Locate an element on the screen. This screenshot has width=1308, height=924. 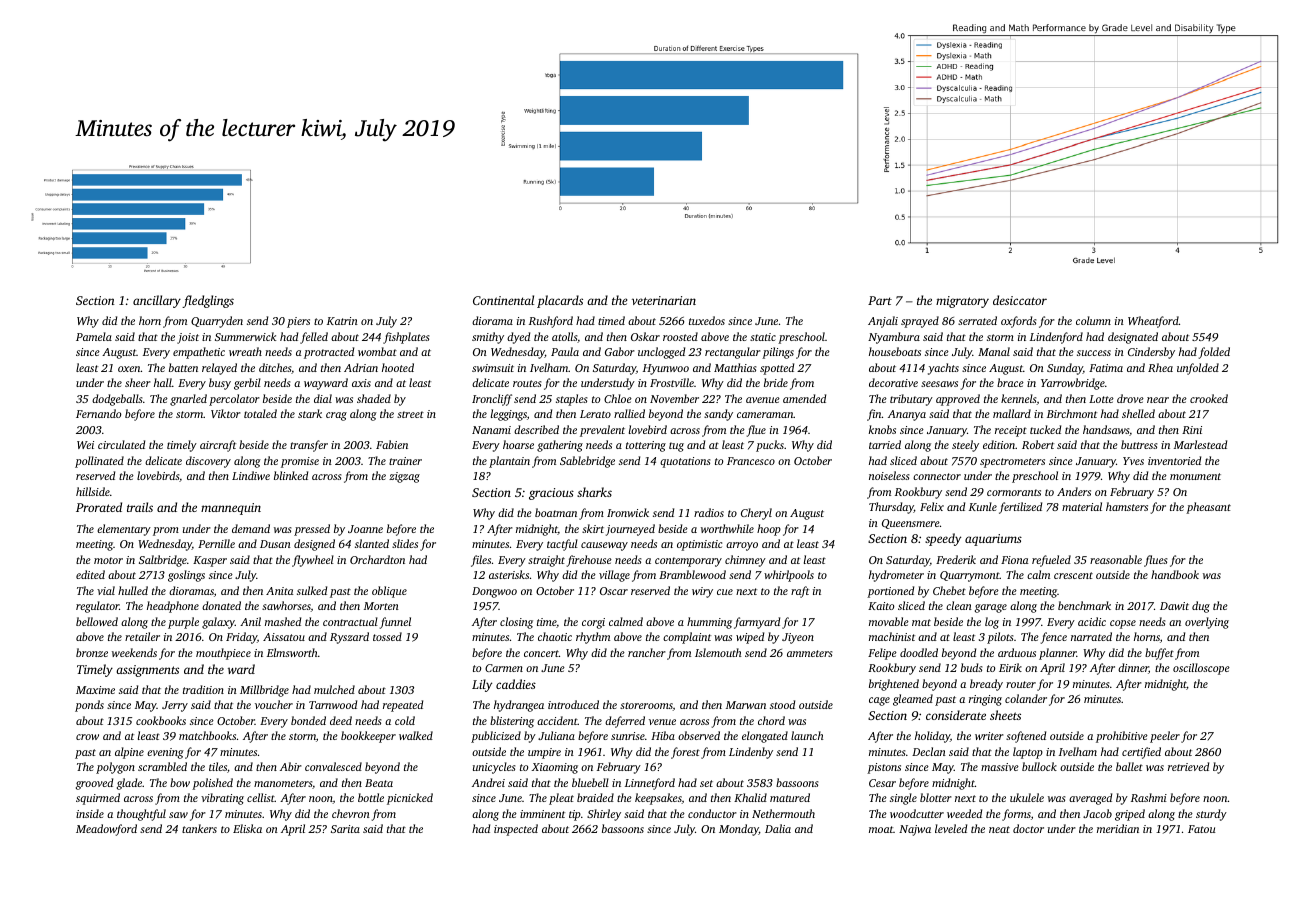
unclogged is located at coordinates (661, 353).
